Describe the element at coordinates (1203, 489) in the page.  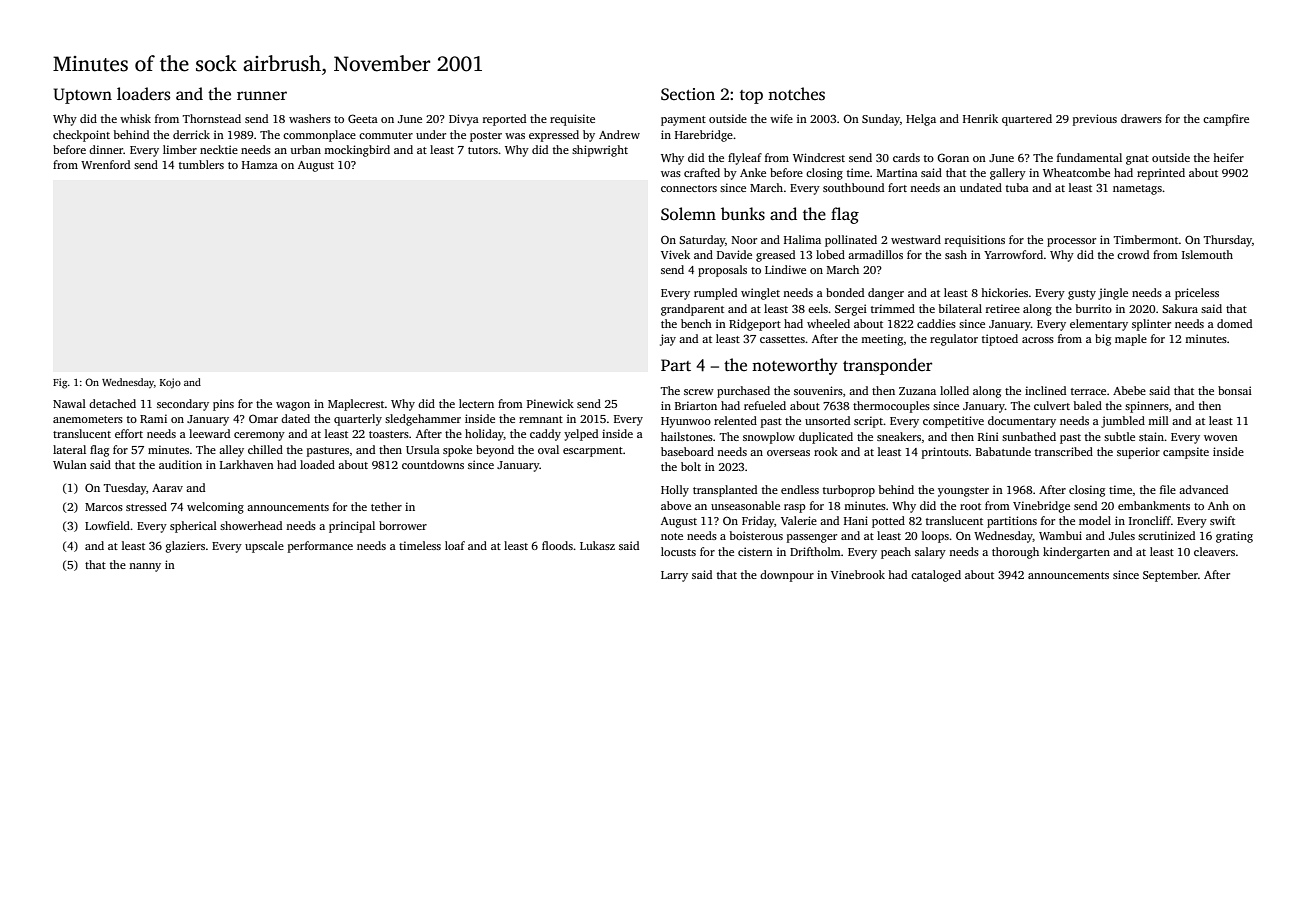
I see `advanced` at that location.
